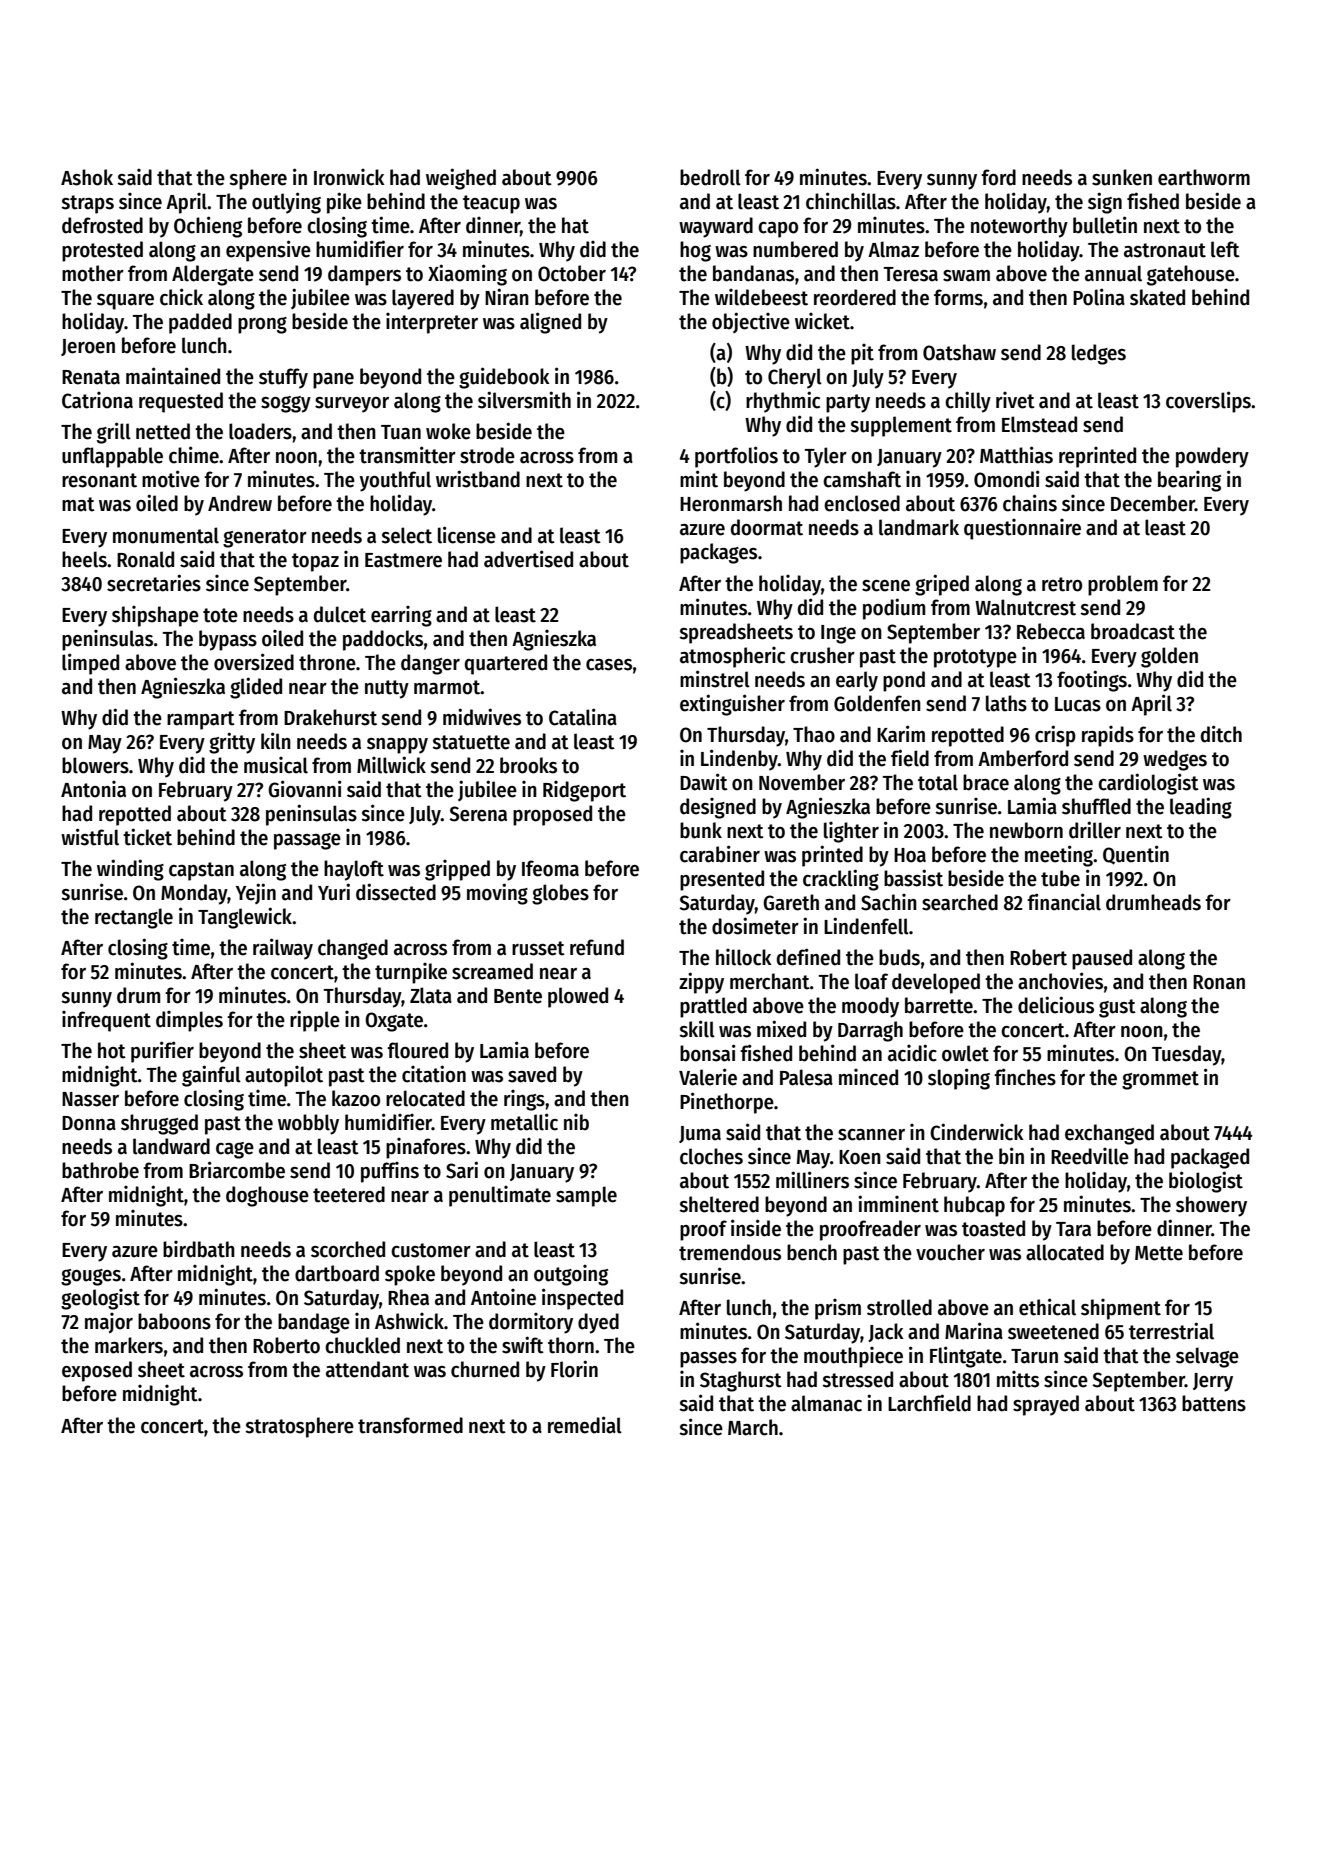 Image resolution: width=1320 pixels, height=1866 pixels. What do you see at coordinates (99, 480) in the screenshot?
I see `resonant` at bounding box center [99, 480].
